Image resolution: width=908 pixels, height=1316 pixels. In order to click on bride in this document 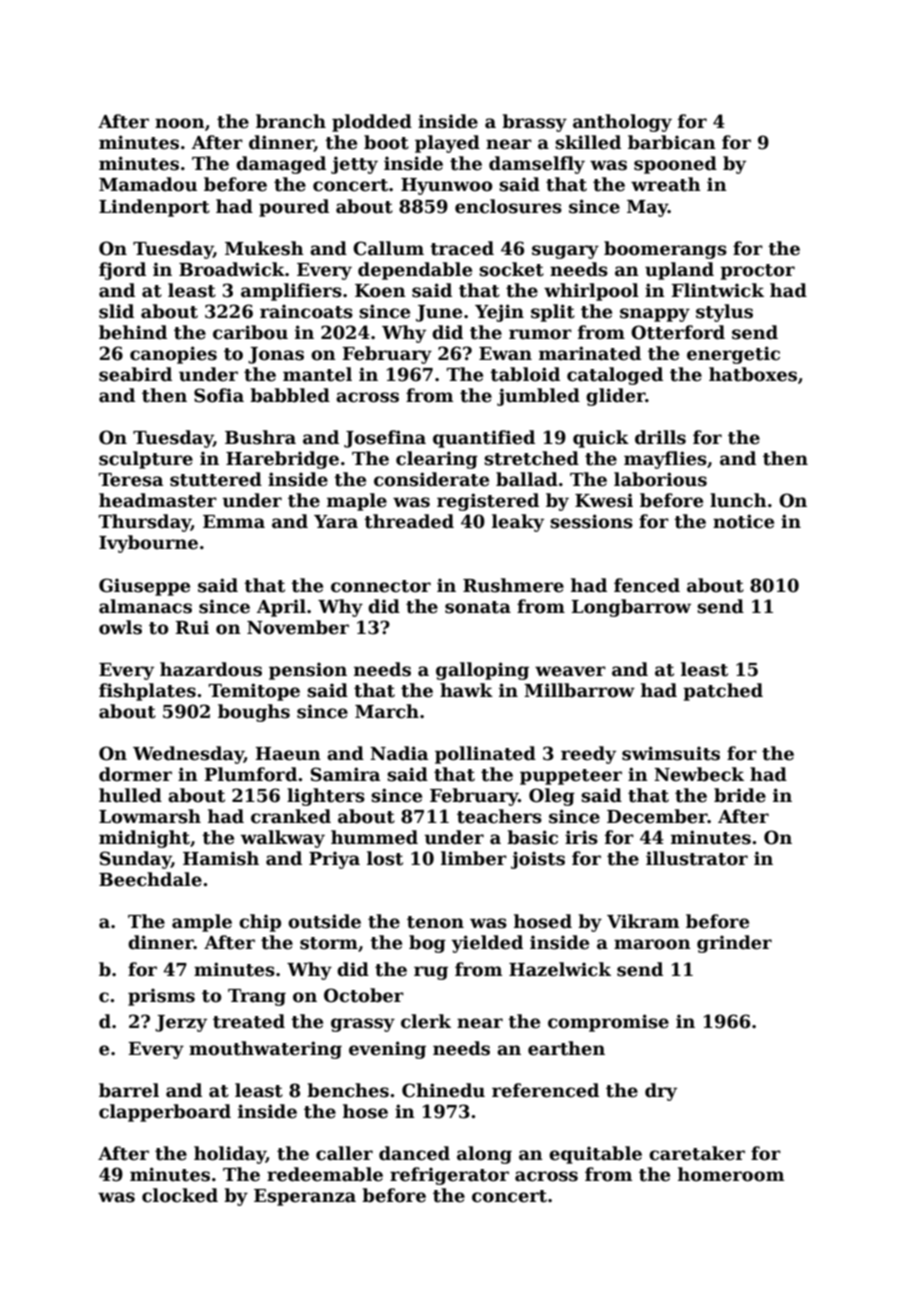, I will do `click(740, 795)`.
